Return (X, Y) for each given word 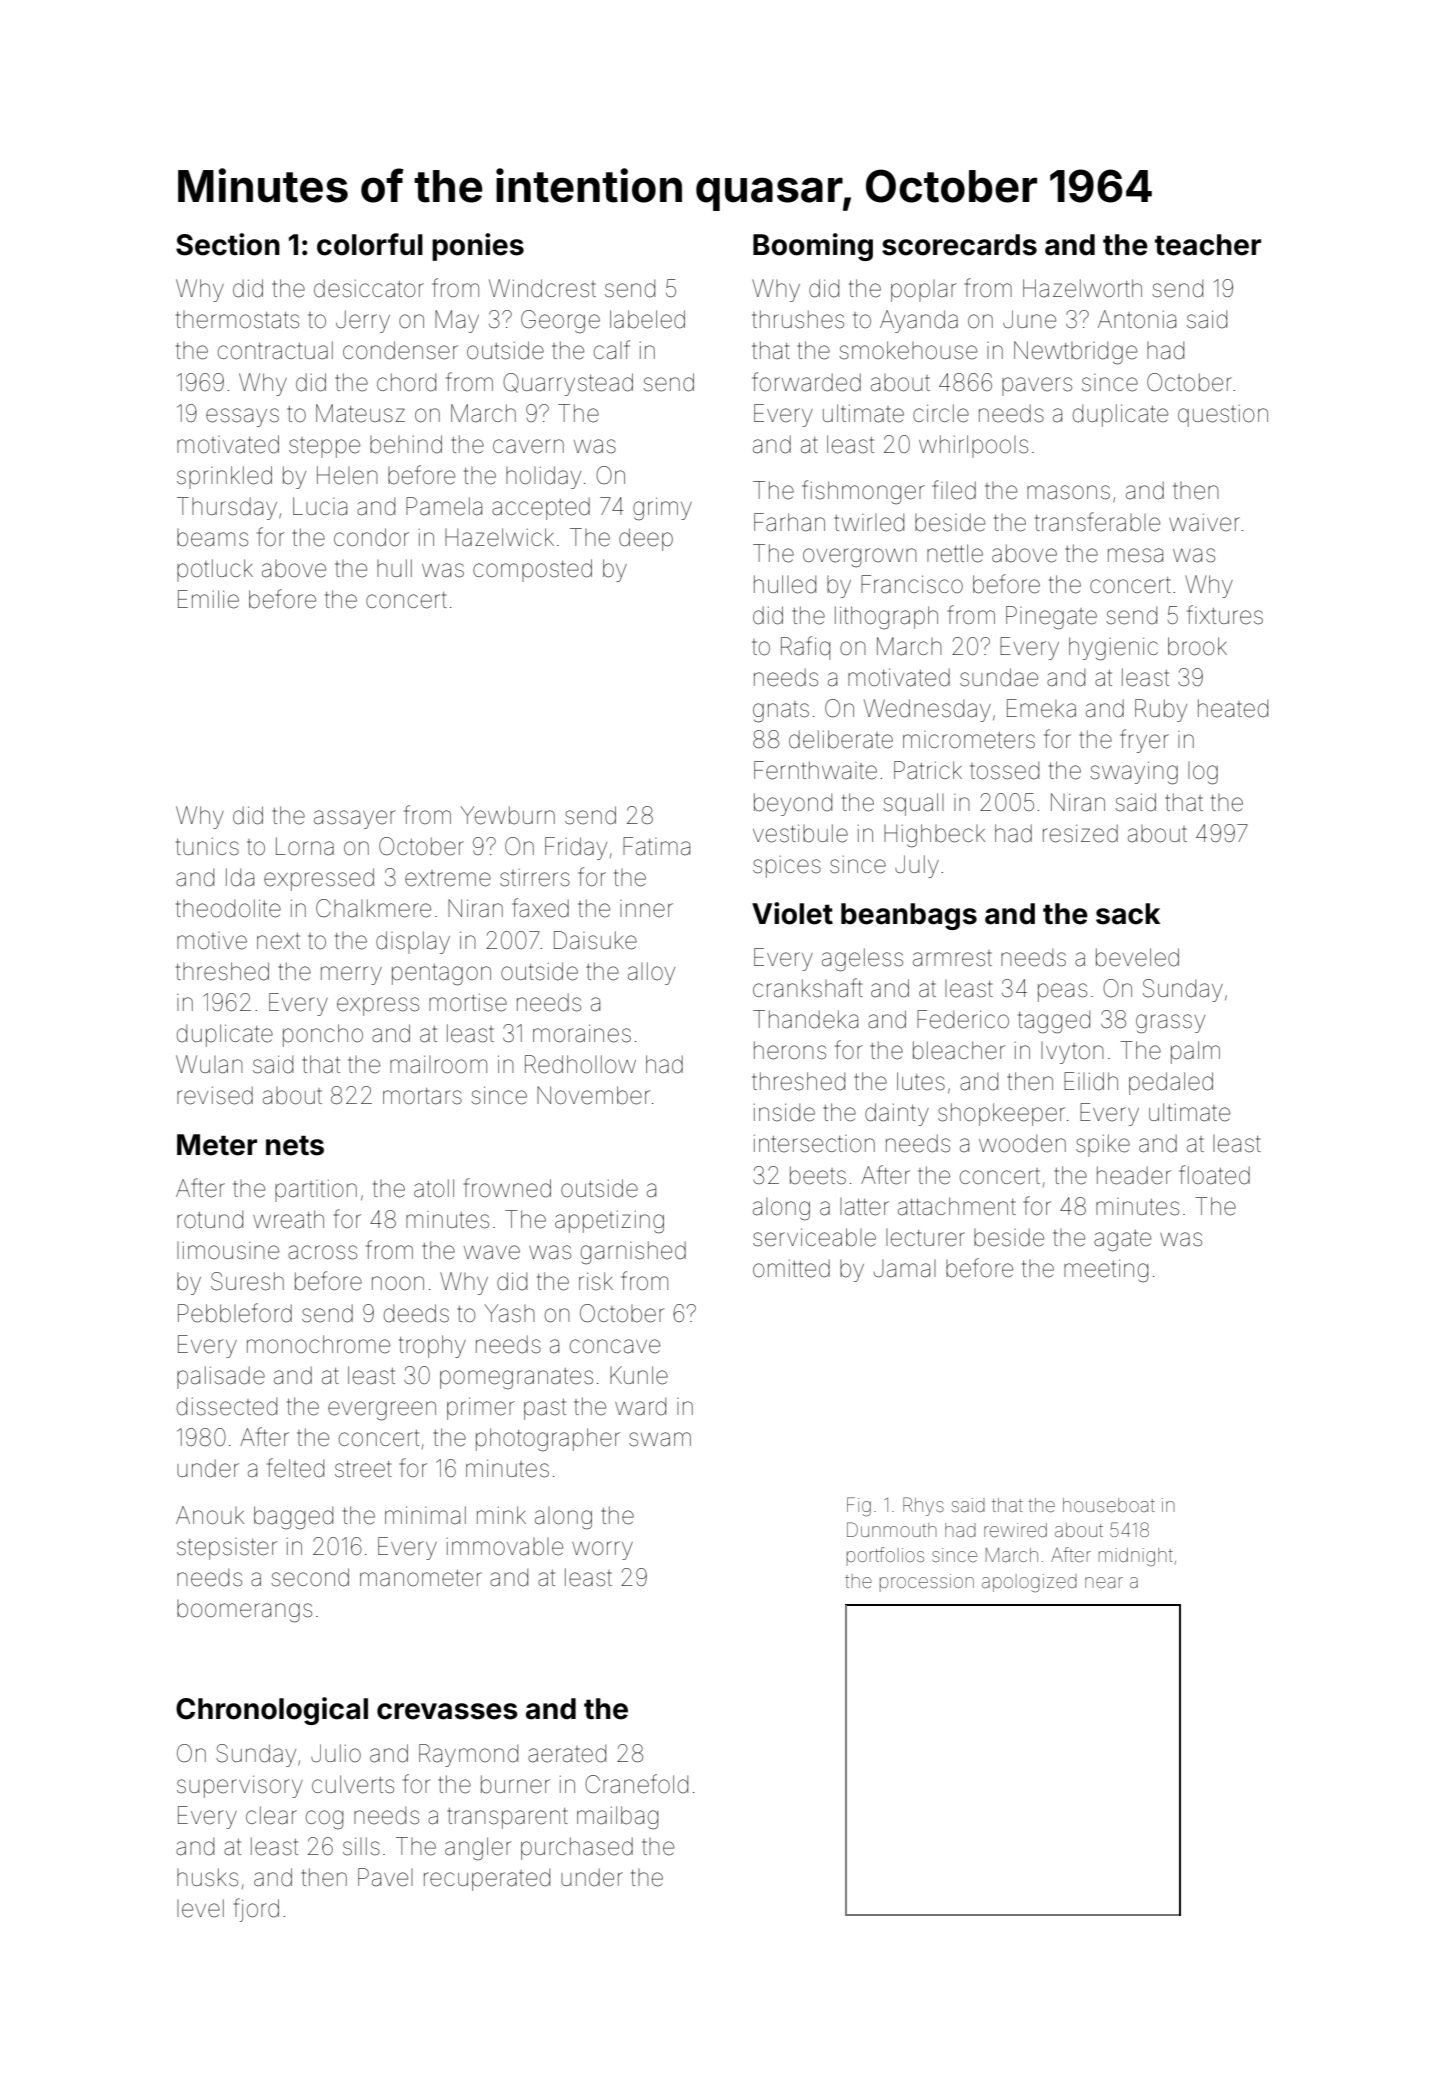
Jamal (905, 1269)
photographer (548, 1440)
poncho (323, 1035)
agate (1122, 1241)
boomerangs (244, 1611)
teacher (1208, 245)
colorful (370, 244)
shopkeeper (1001, 1114)
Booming (813, 247)
